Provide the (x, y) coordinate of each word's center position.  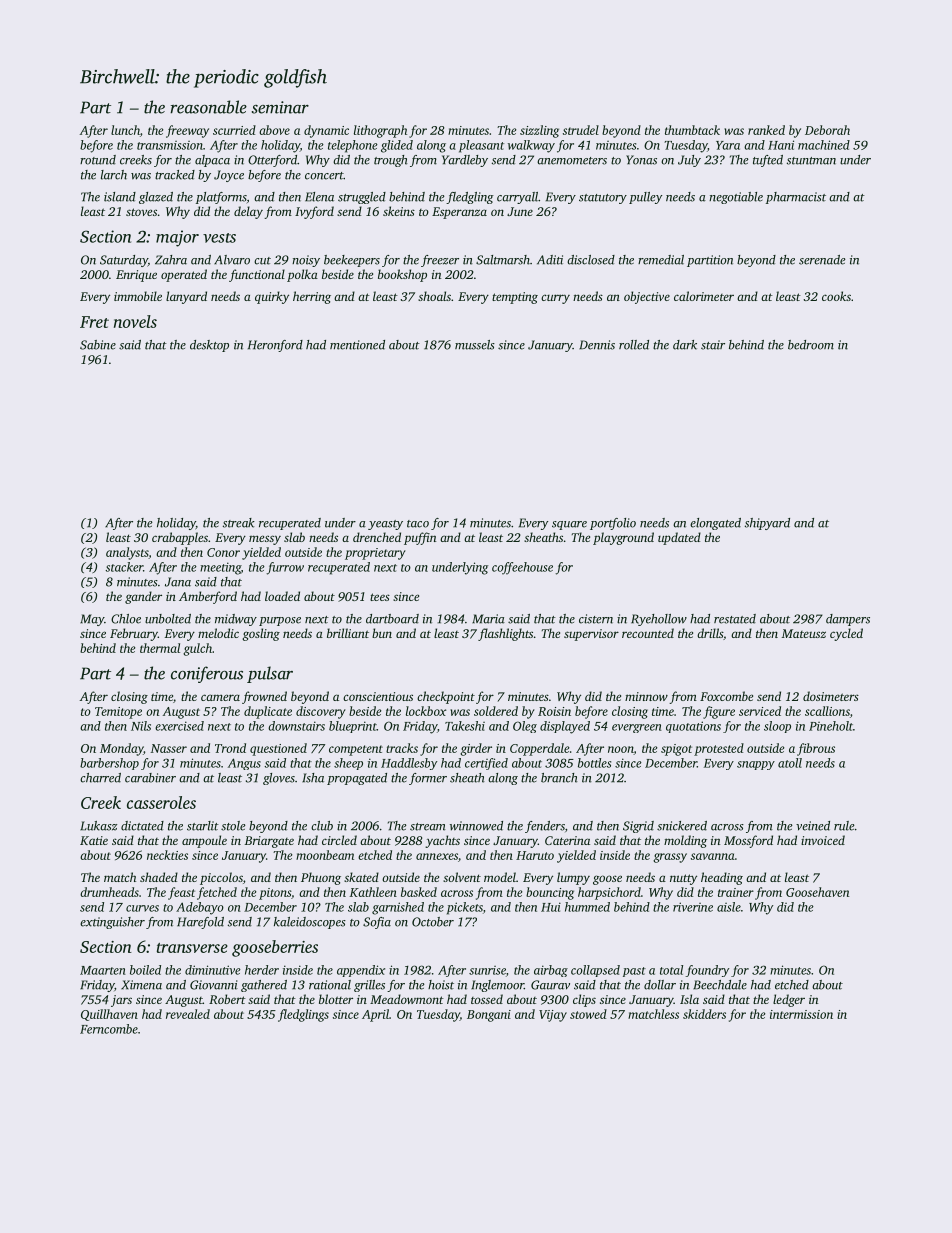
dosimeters (831, 696)
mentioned (357, 345)
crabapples (180, 538)
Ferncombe (109, 1029)
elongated (715, 524)
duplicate (268, 712)
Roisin (554, 711)
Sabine (98, 345)
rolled (634, 345)
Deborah (827, 130)
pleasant (481, 146)
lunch (125, 130)
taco (418, 524)
